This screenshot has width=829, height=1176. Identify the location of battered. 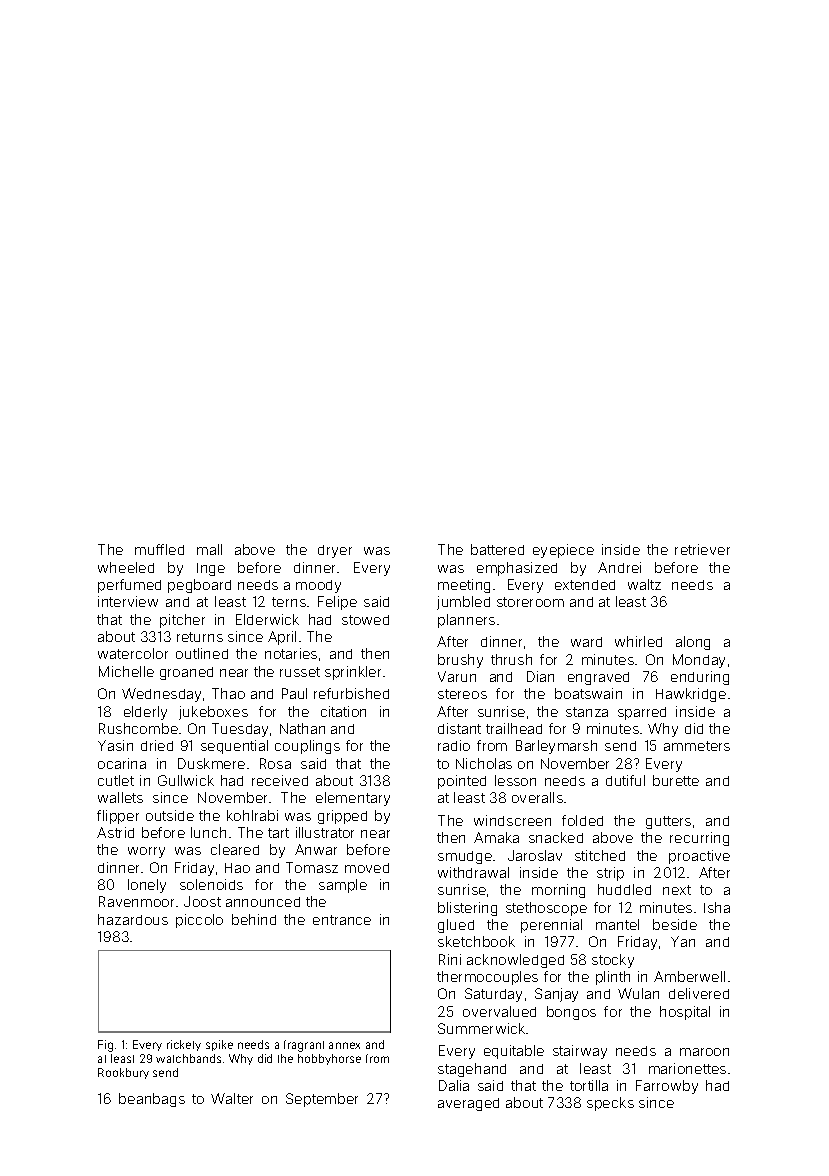
(497, 549).
